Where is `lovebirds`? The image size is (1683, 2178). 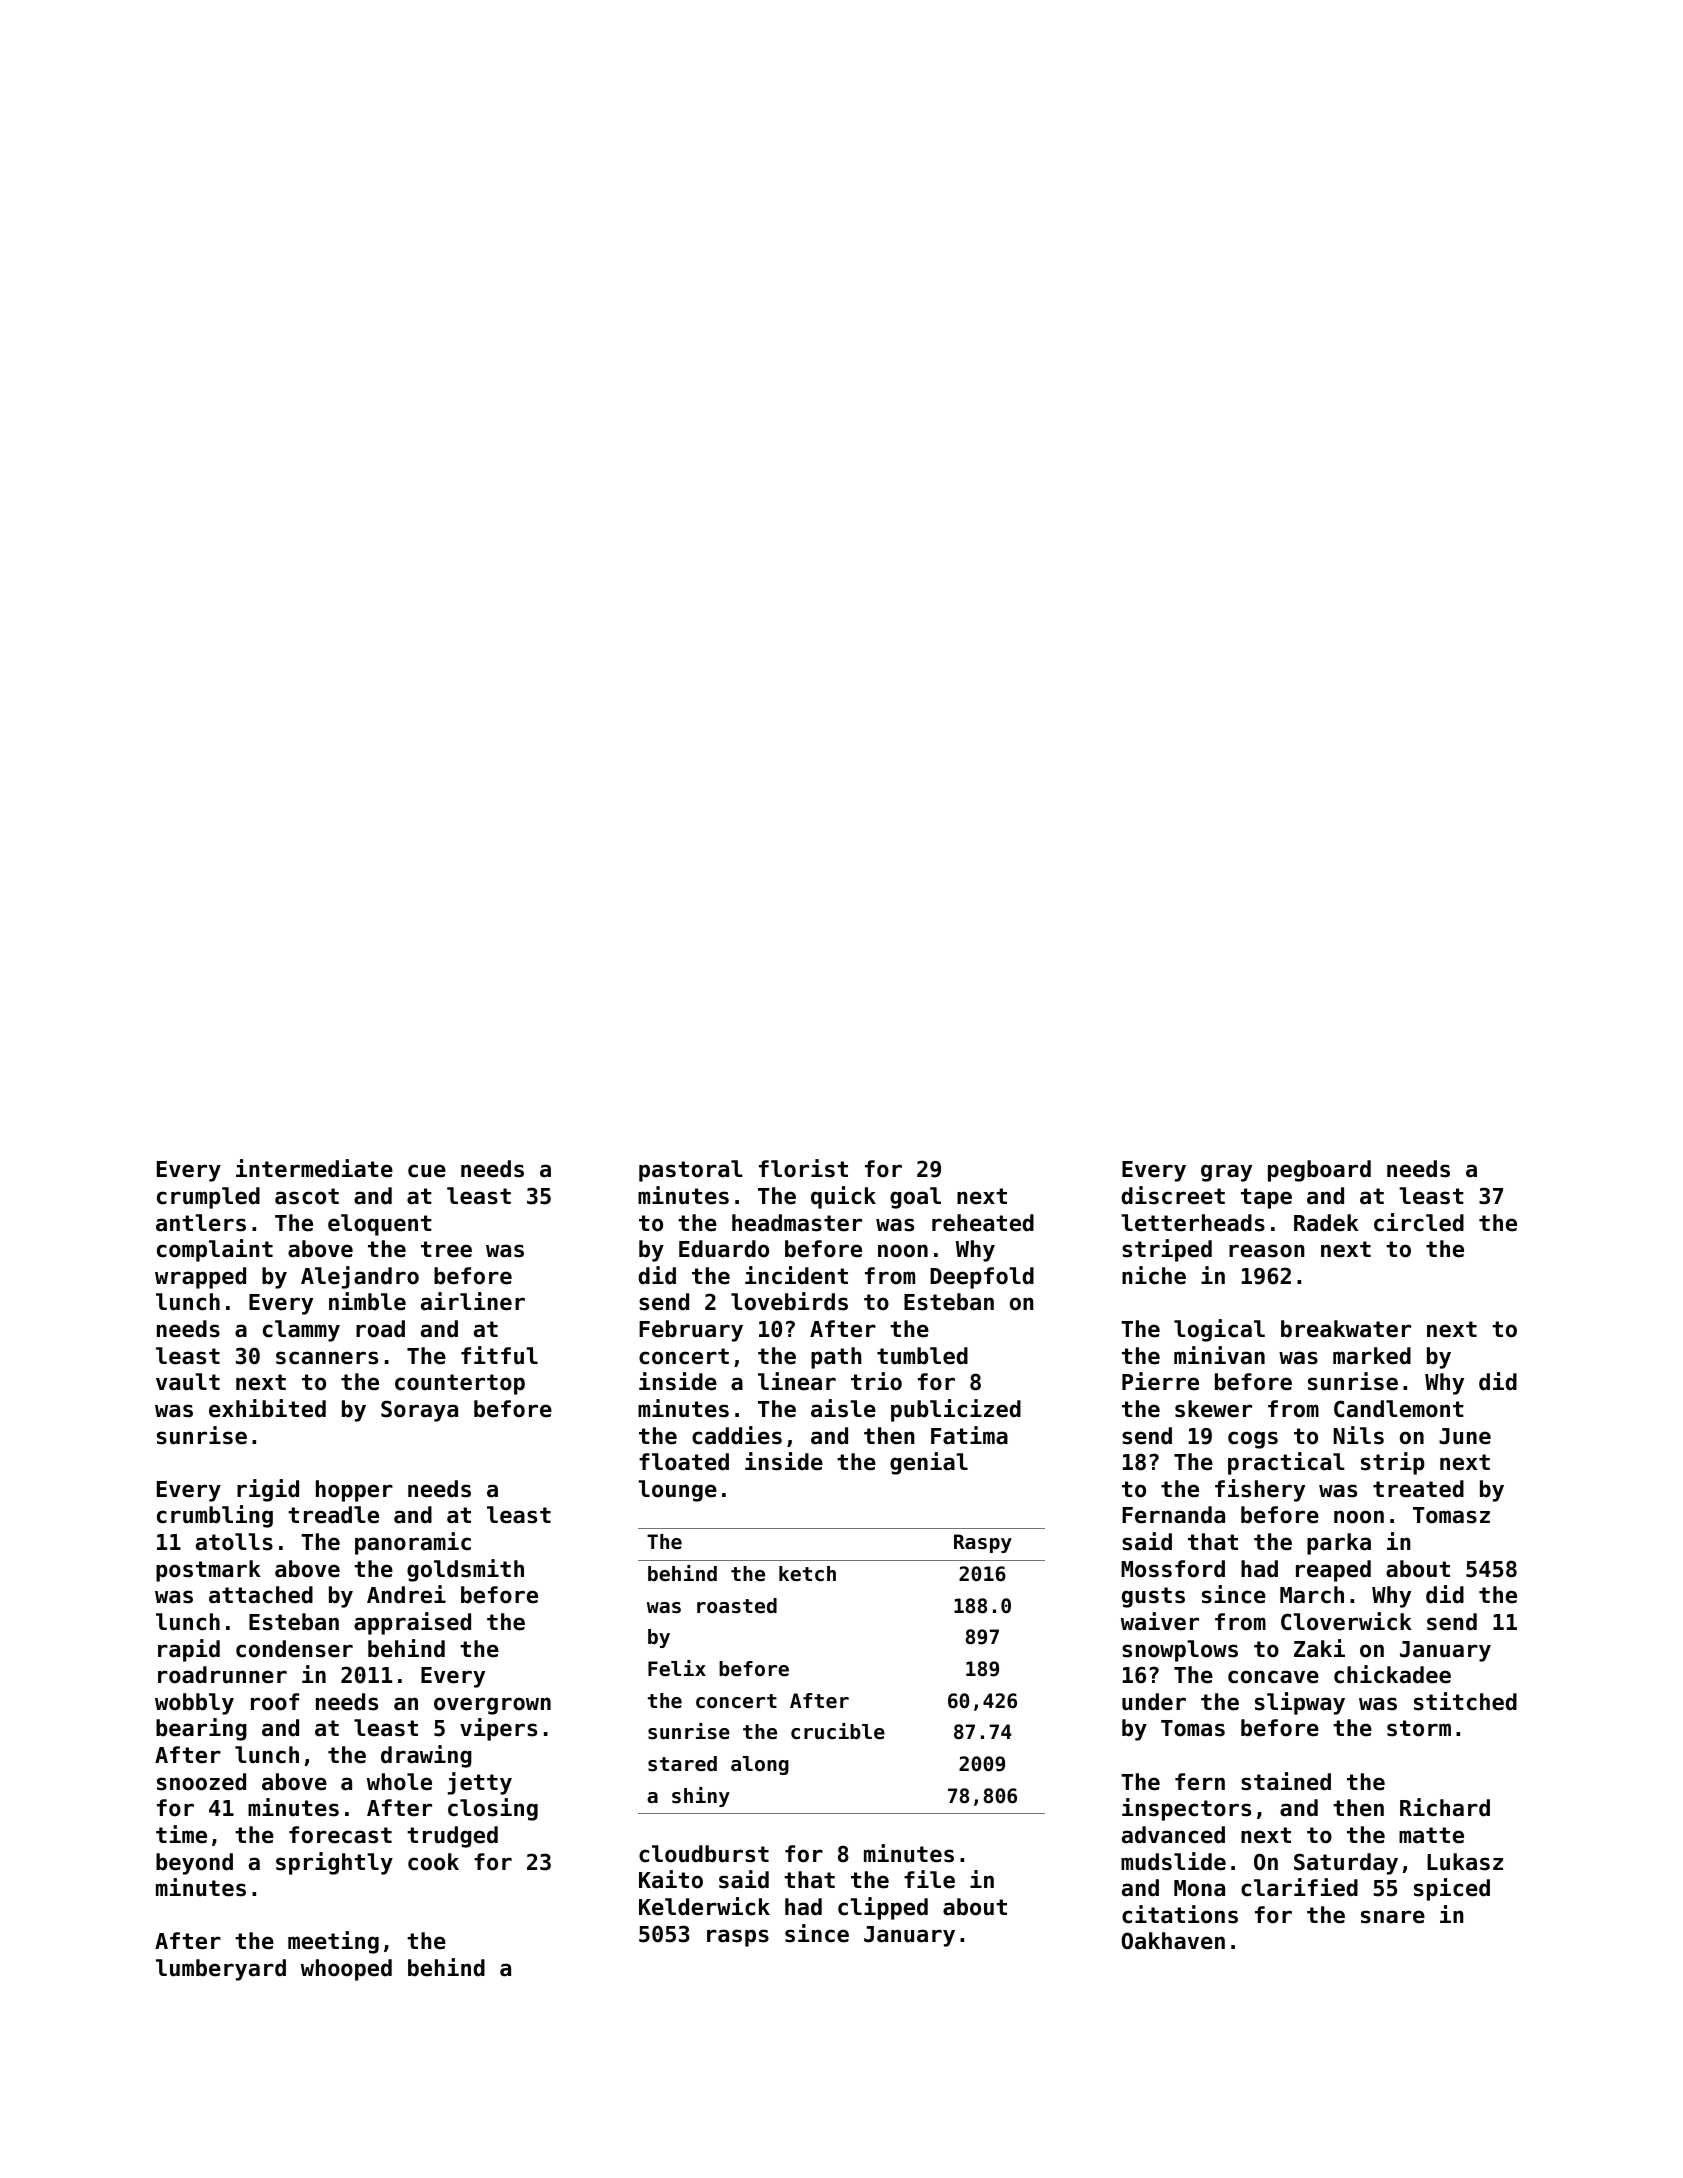 lovebirds is located at coordinates (789, 1301).
